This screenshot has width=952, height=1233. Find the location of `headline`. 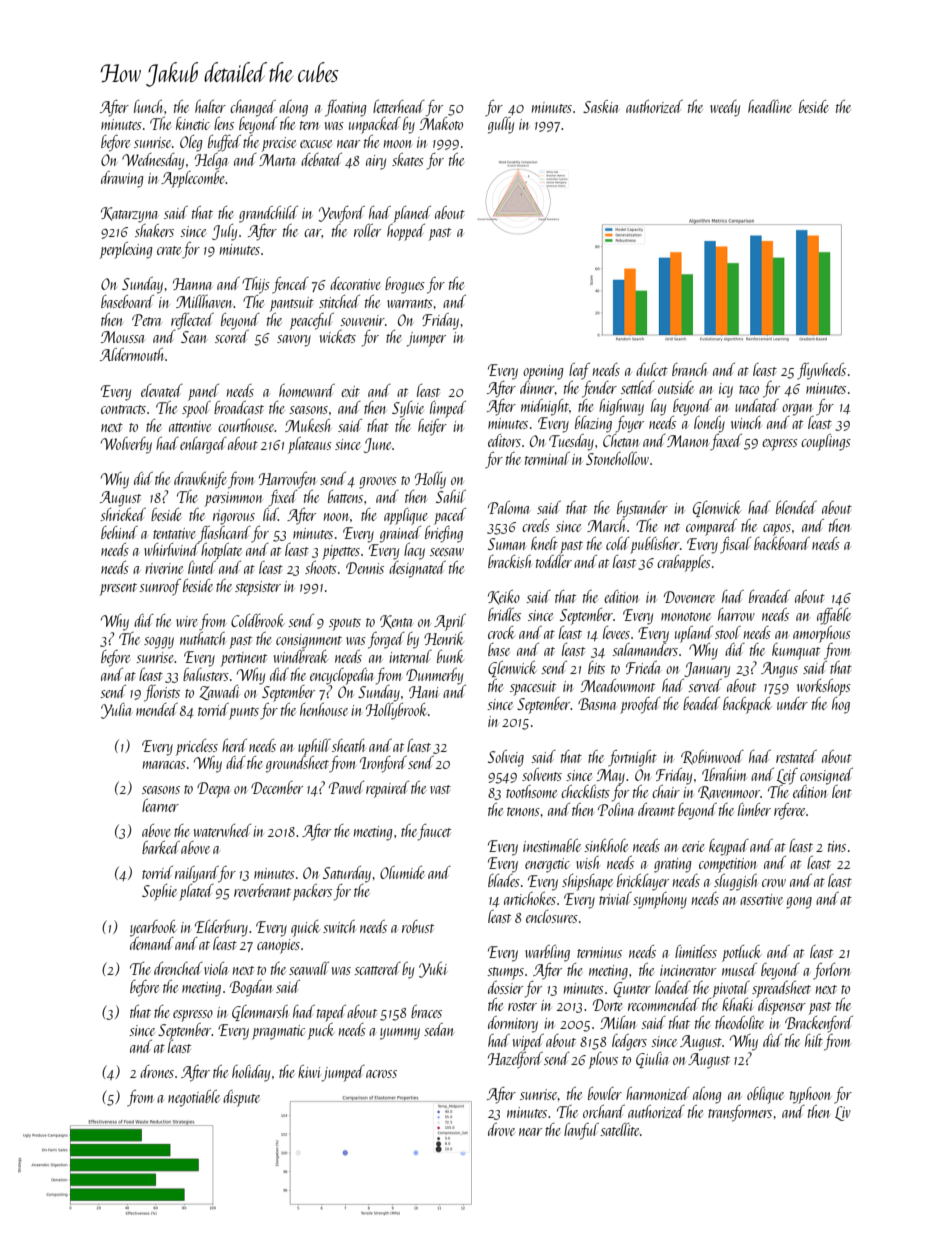

headline is located at coordinates (770, 106).
